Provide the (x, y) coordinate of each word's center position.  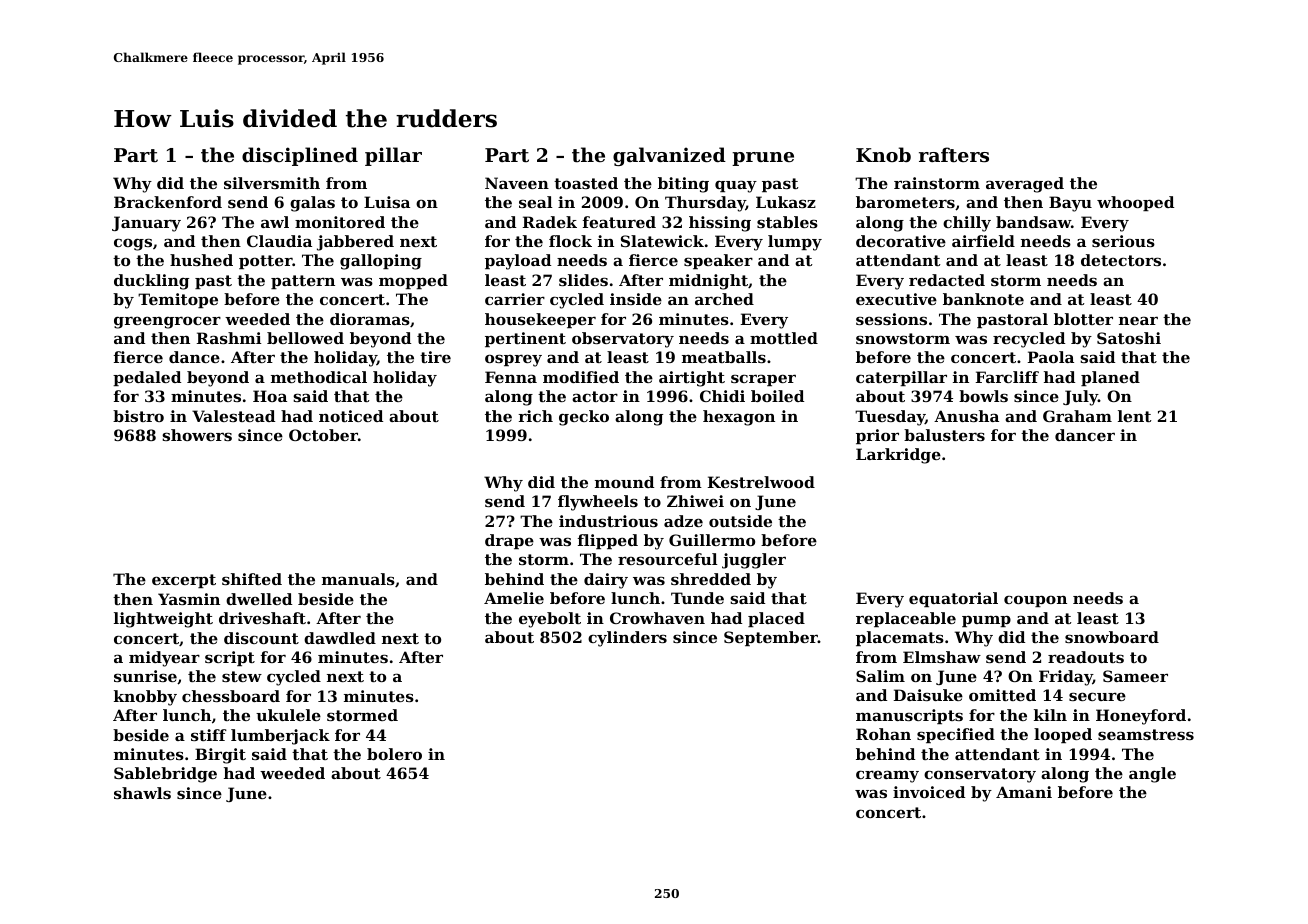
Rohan (883, 734)
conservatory (980, 775)
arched (724, 299)
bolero (394, 754)
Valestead (233, 416)
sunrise (145, 676)
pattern (303, 282)
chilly (967, 224)
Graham (1077, 416)
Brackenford (168, 202)
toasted (586, 183)
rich (535, 416)
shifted (252, 579)
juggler (754, 561)
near (1138, 320)
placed (776, 619)
